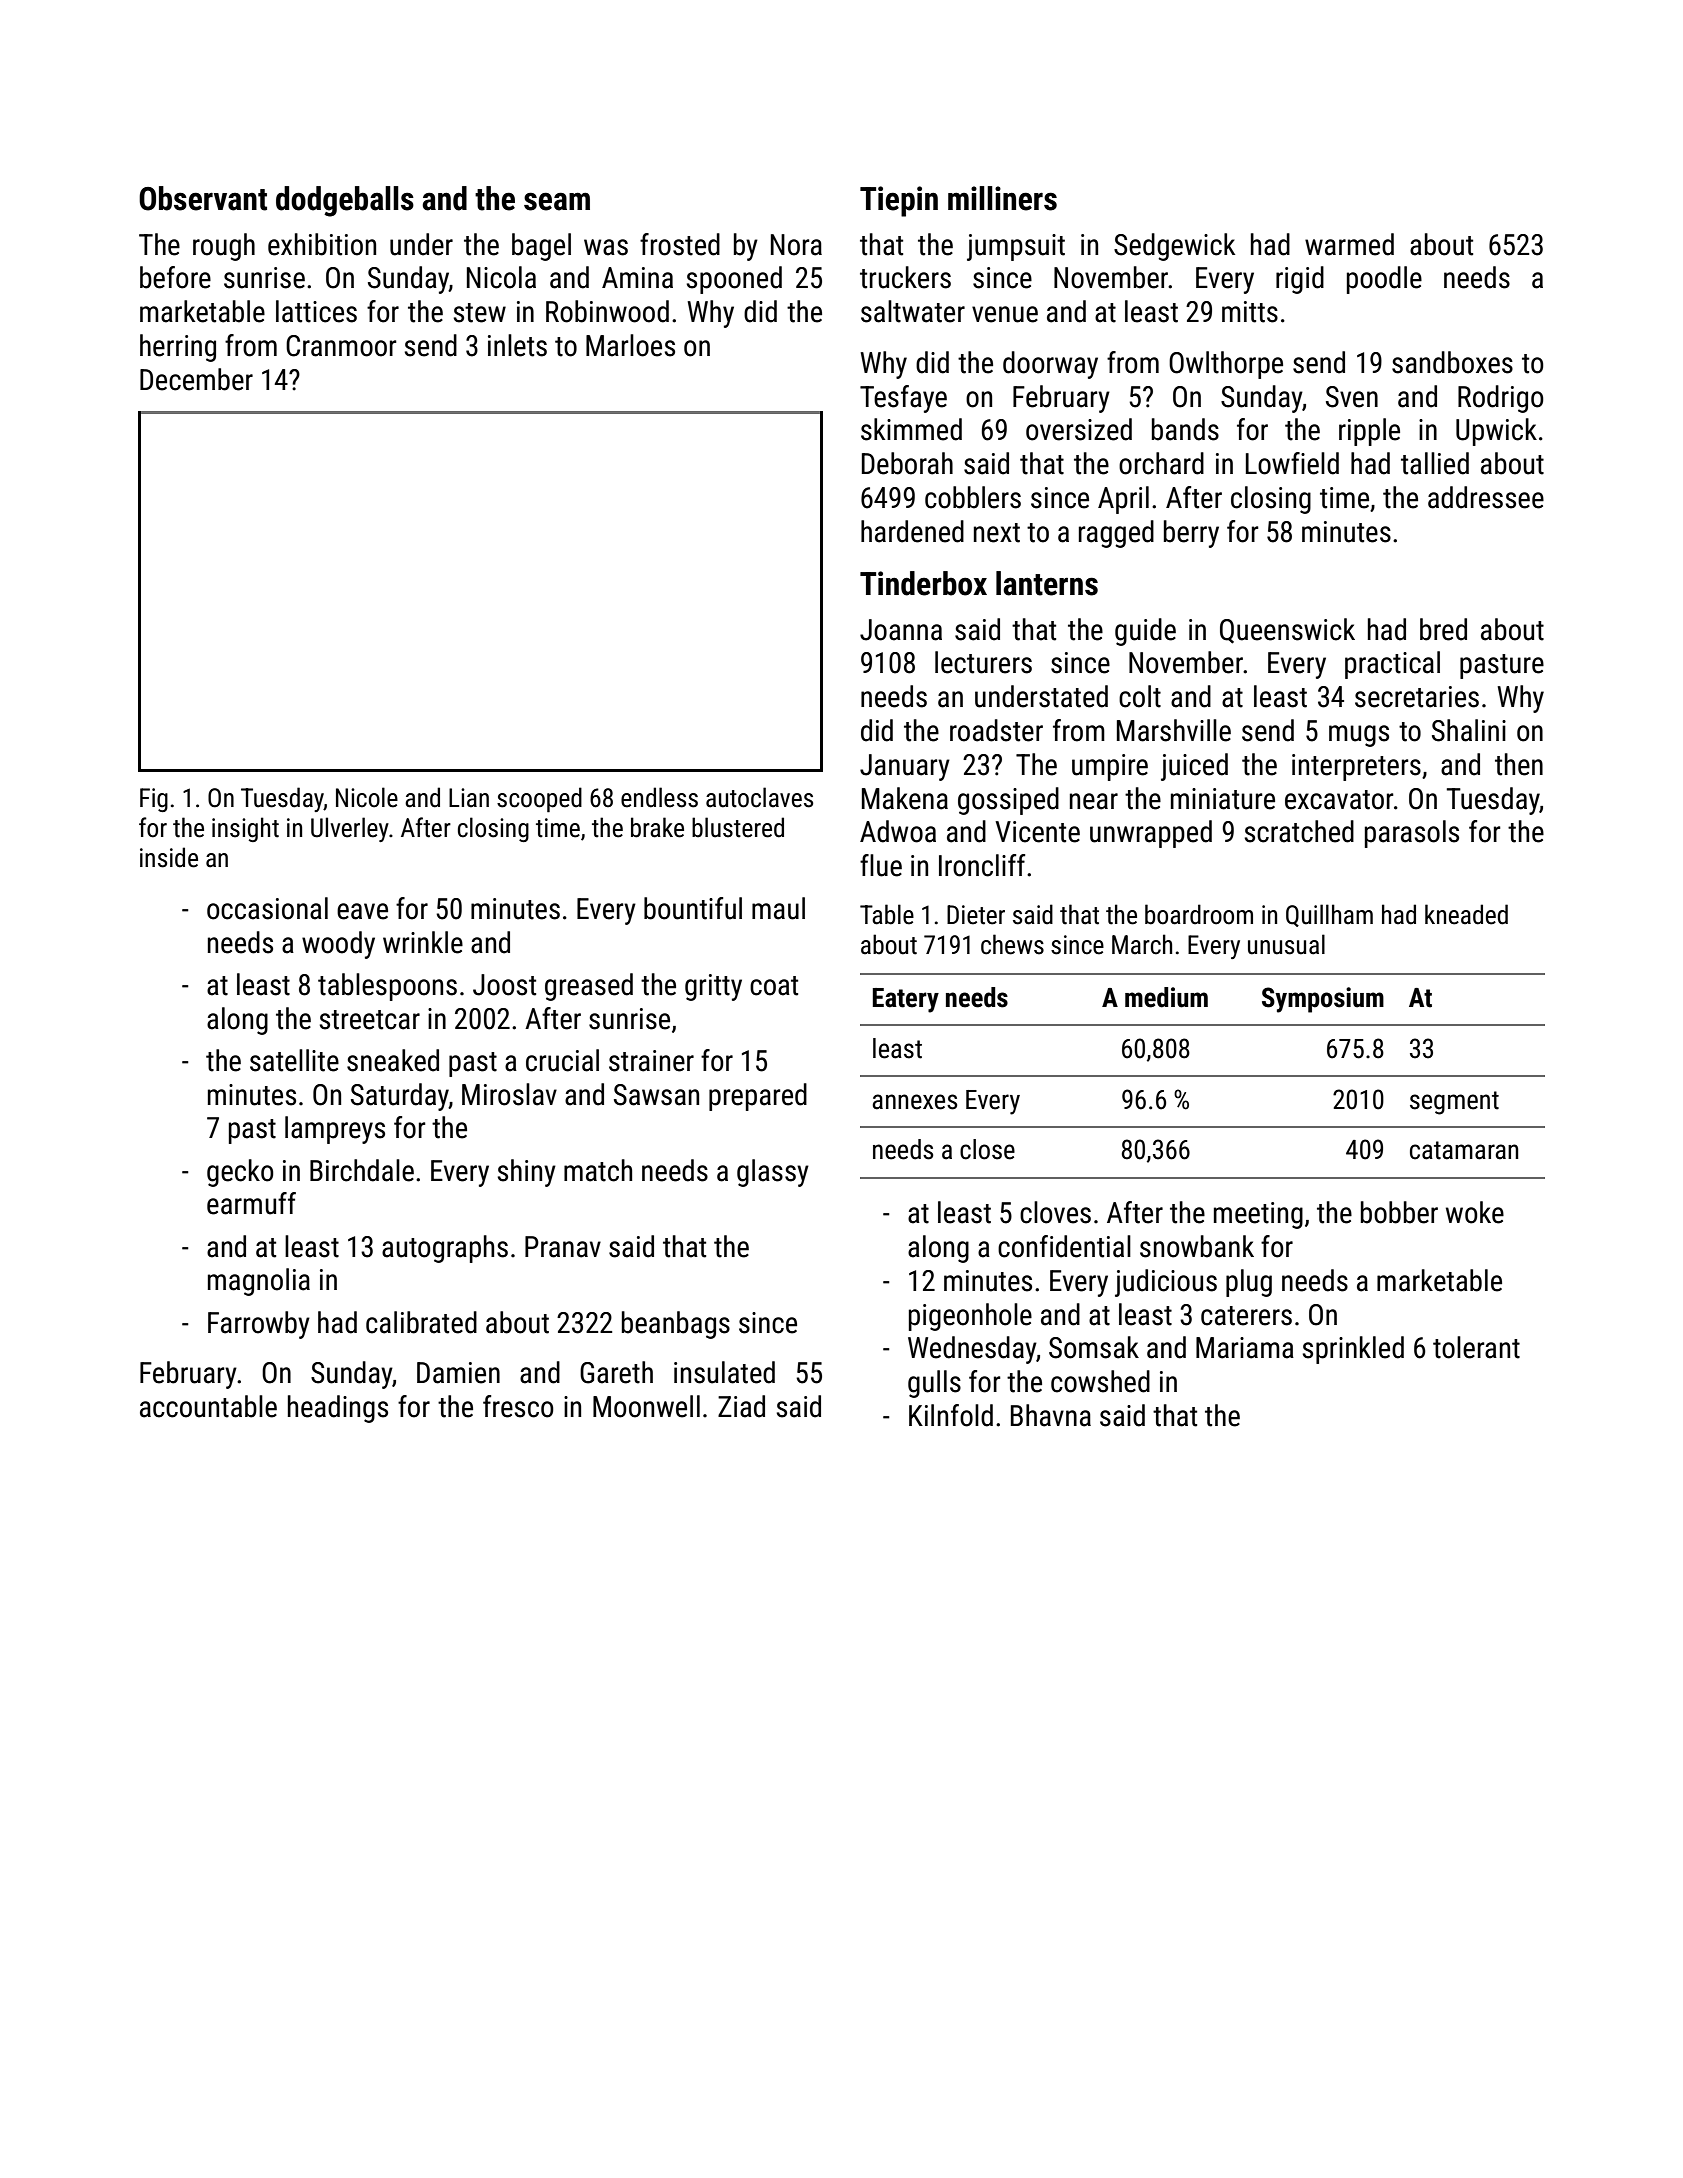 This document has height=2178, width=1683. Describe the element at coordinates (906, 1000) in the document. I see `Eatery` at that location.
